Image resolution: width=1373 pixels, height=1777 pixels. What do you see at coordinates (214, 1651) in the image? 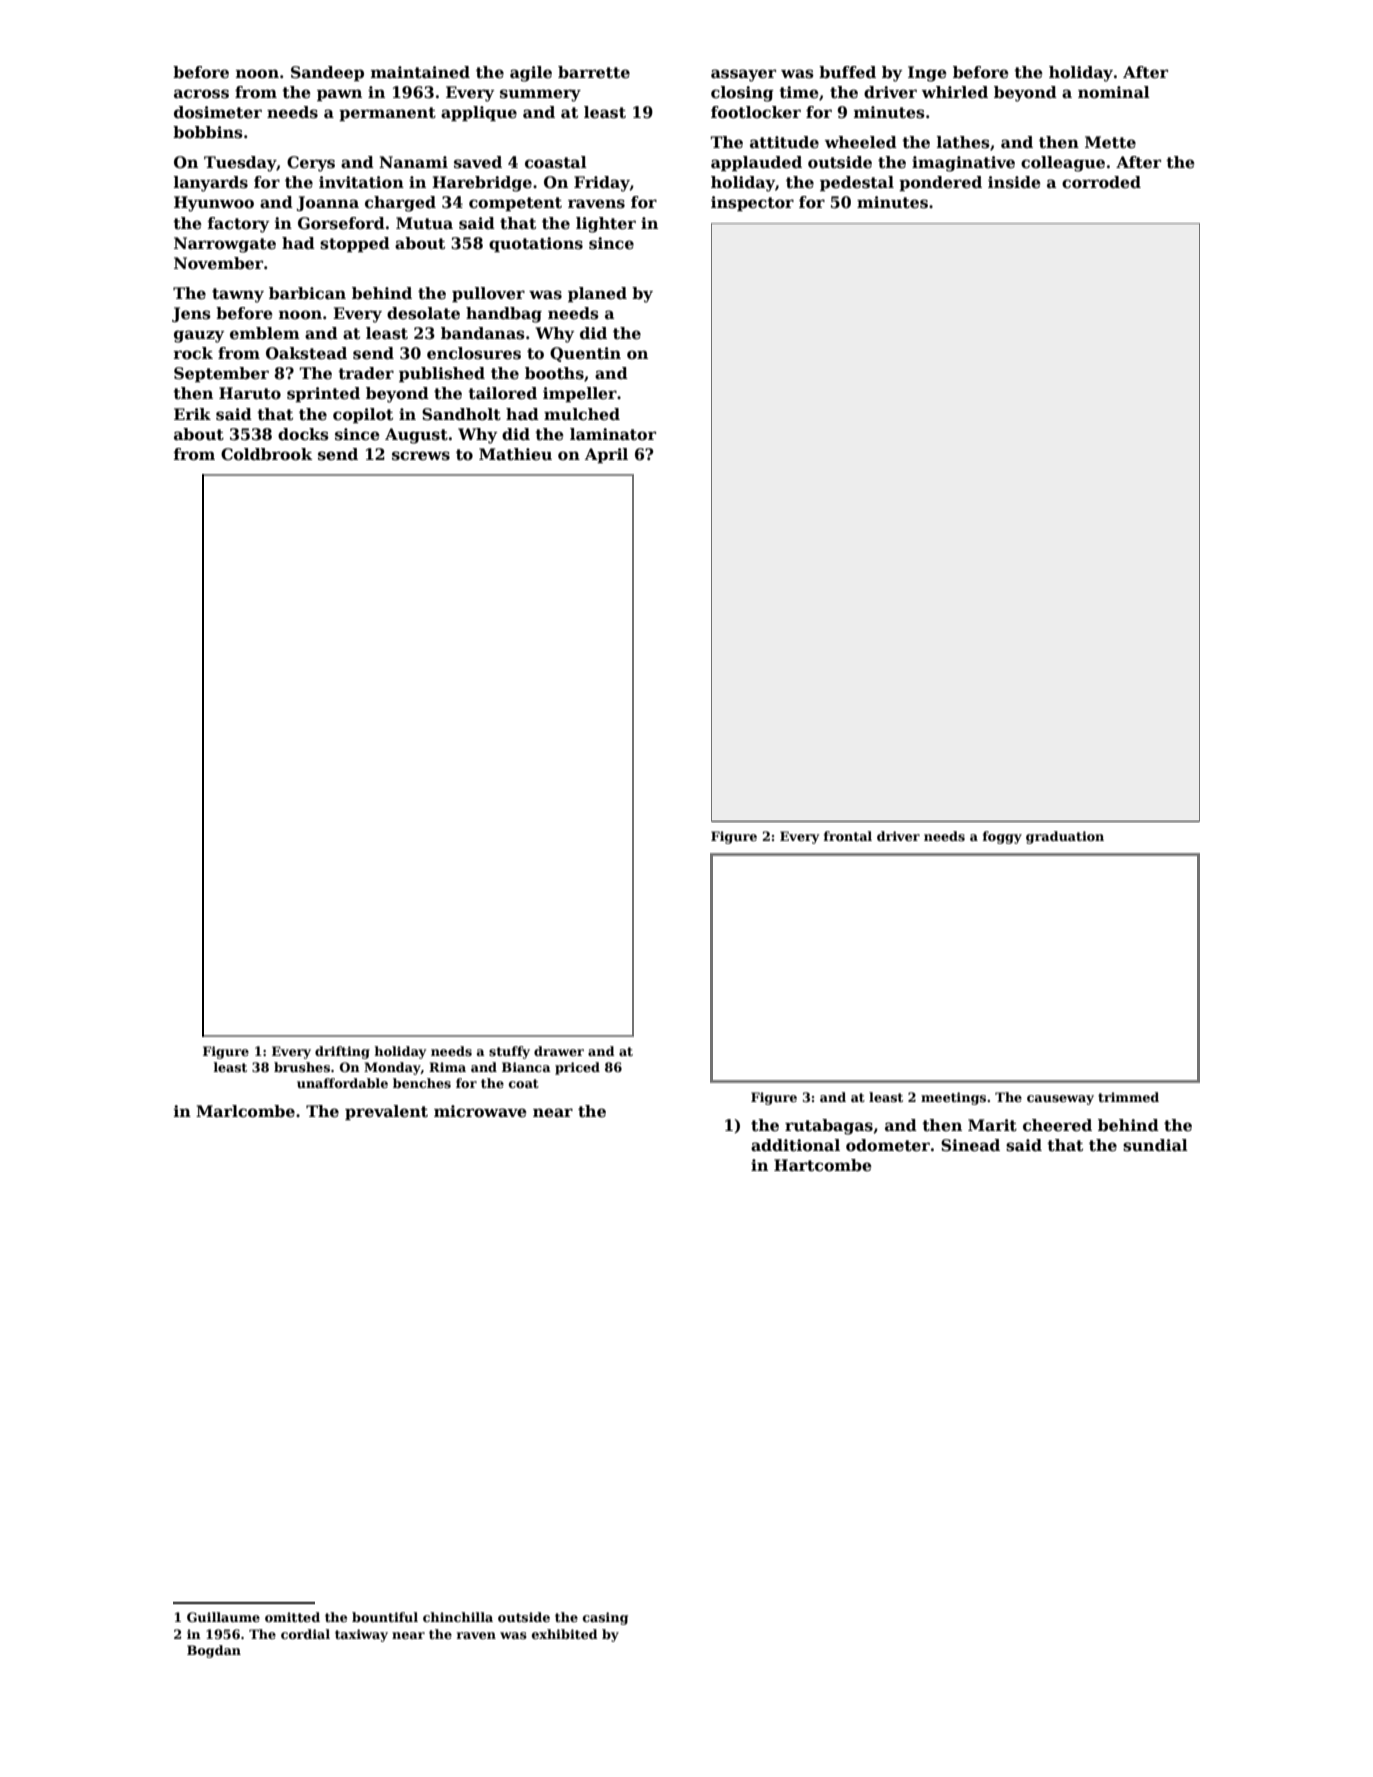
I see `Bogdan` at bounding box center [214, 1651].
